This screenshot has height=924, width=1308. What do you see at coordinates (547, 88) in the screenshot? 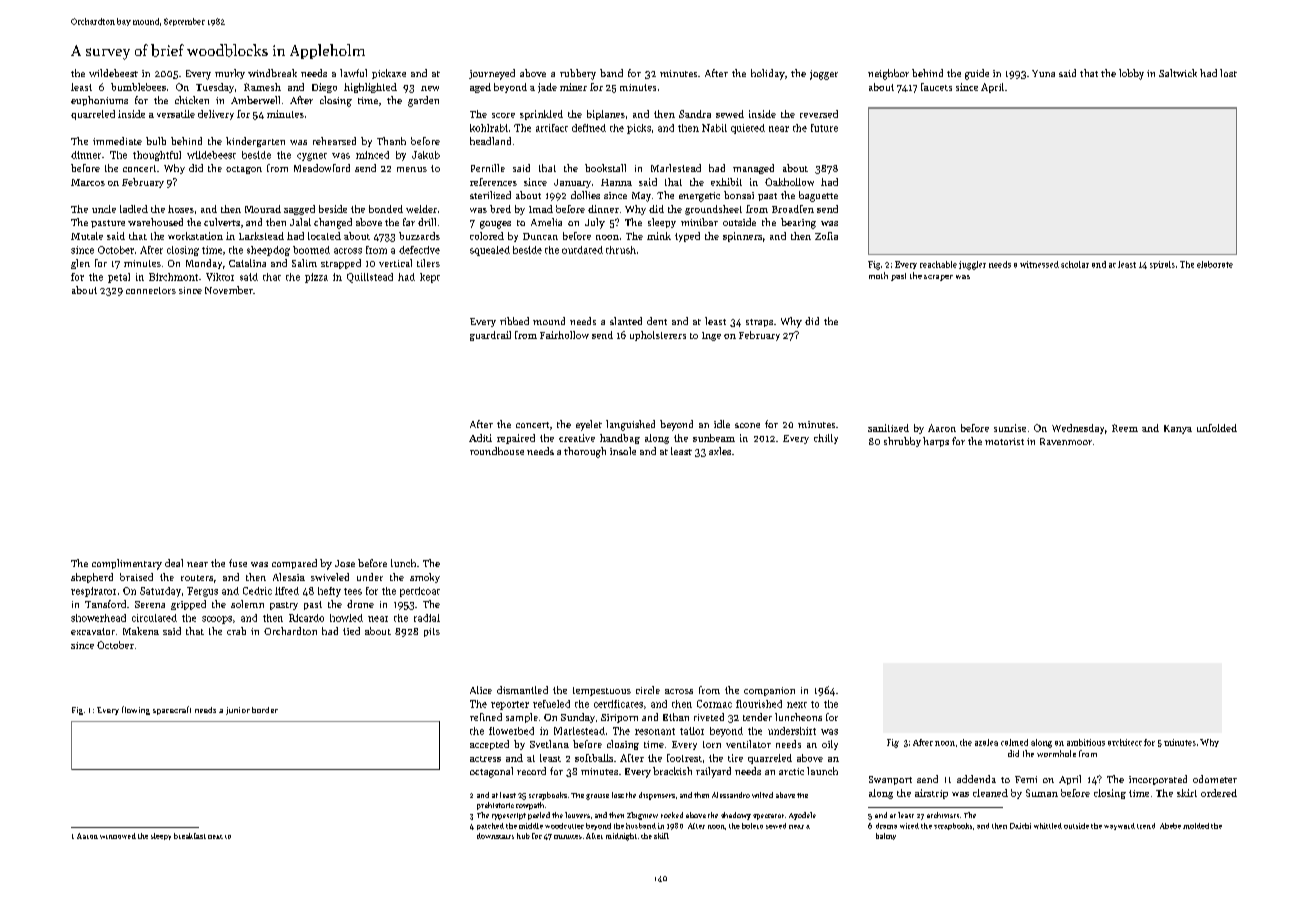
I see `jade` at bounding box center [547, 88].
